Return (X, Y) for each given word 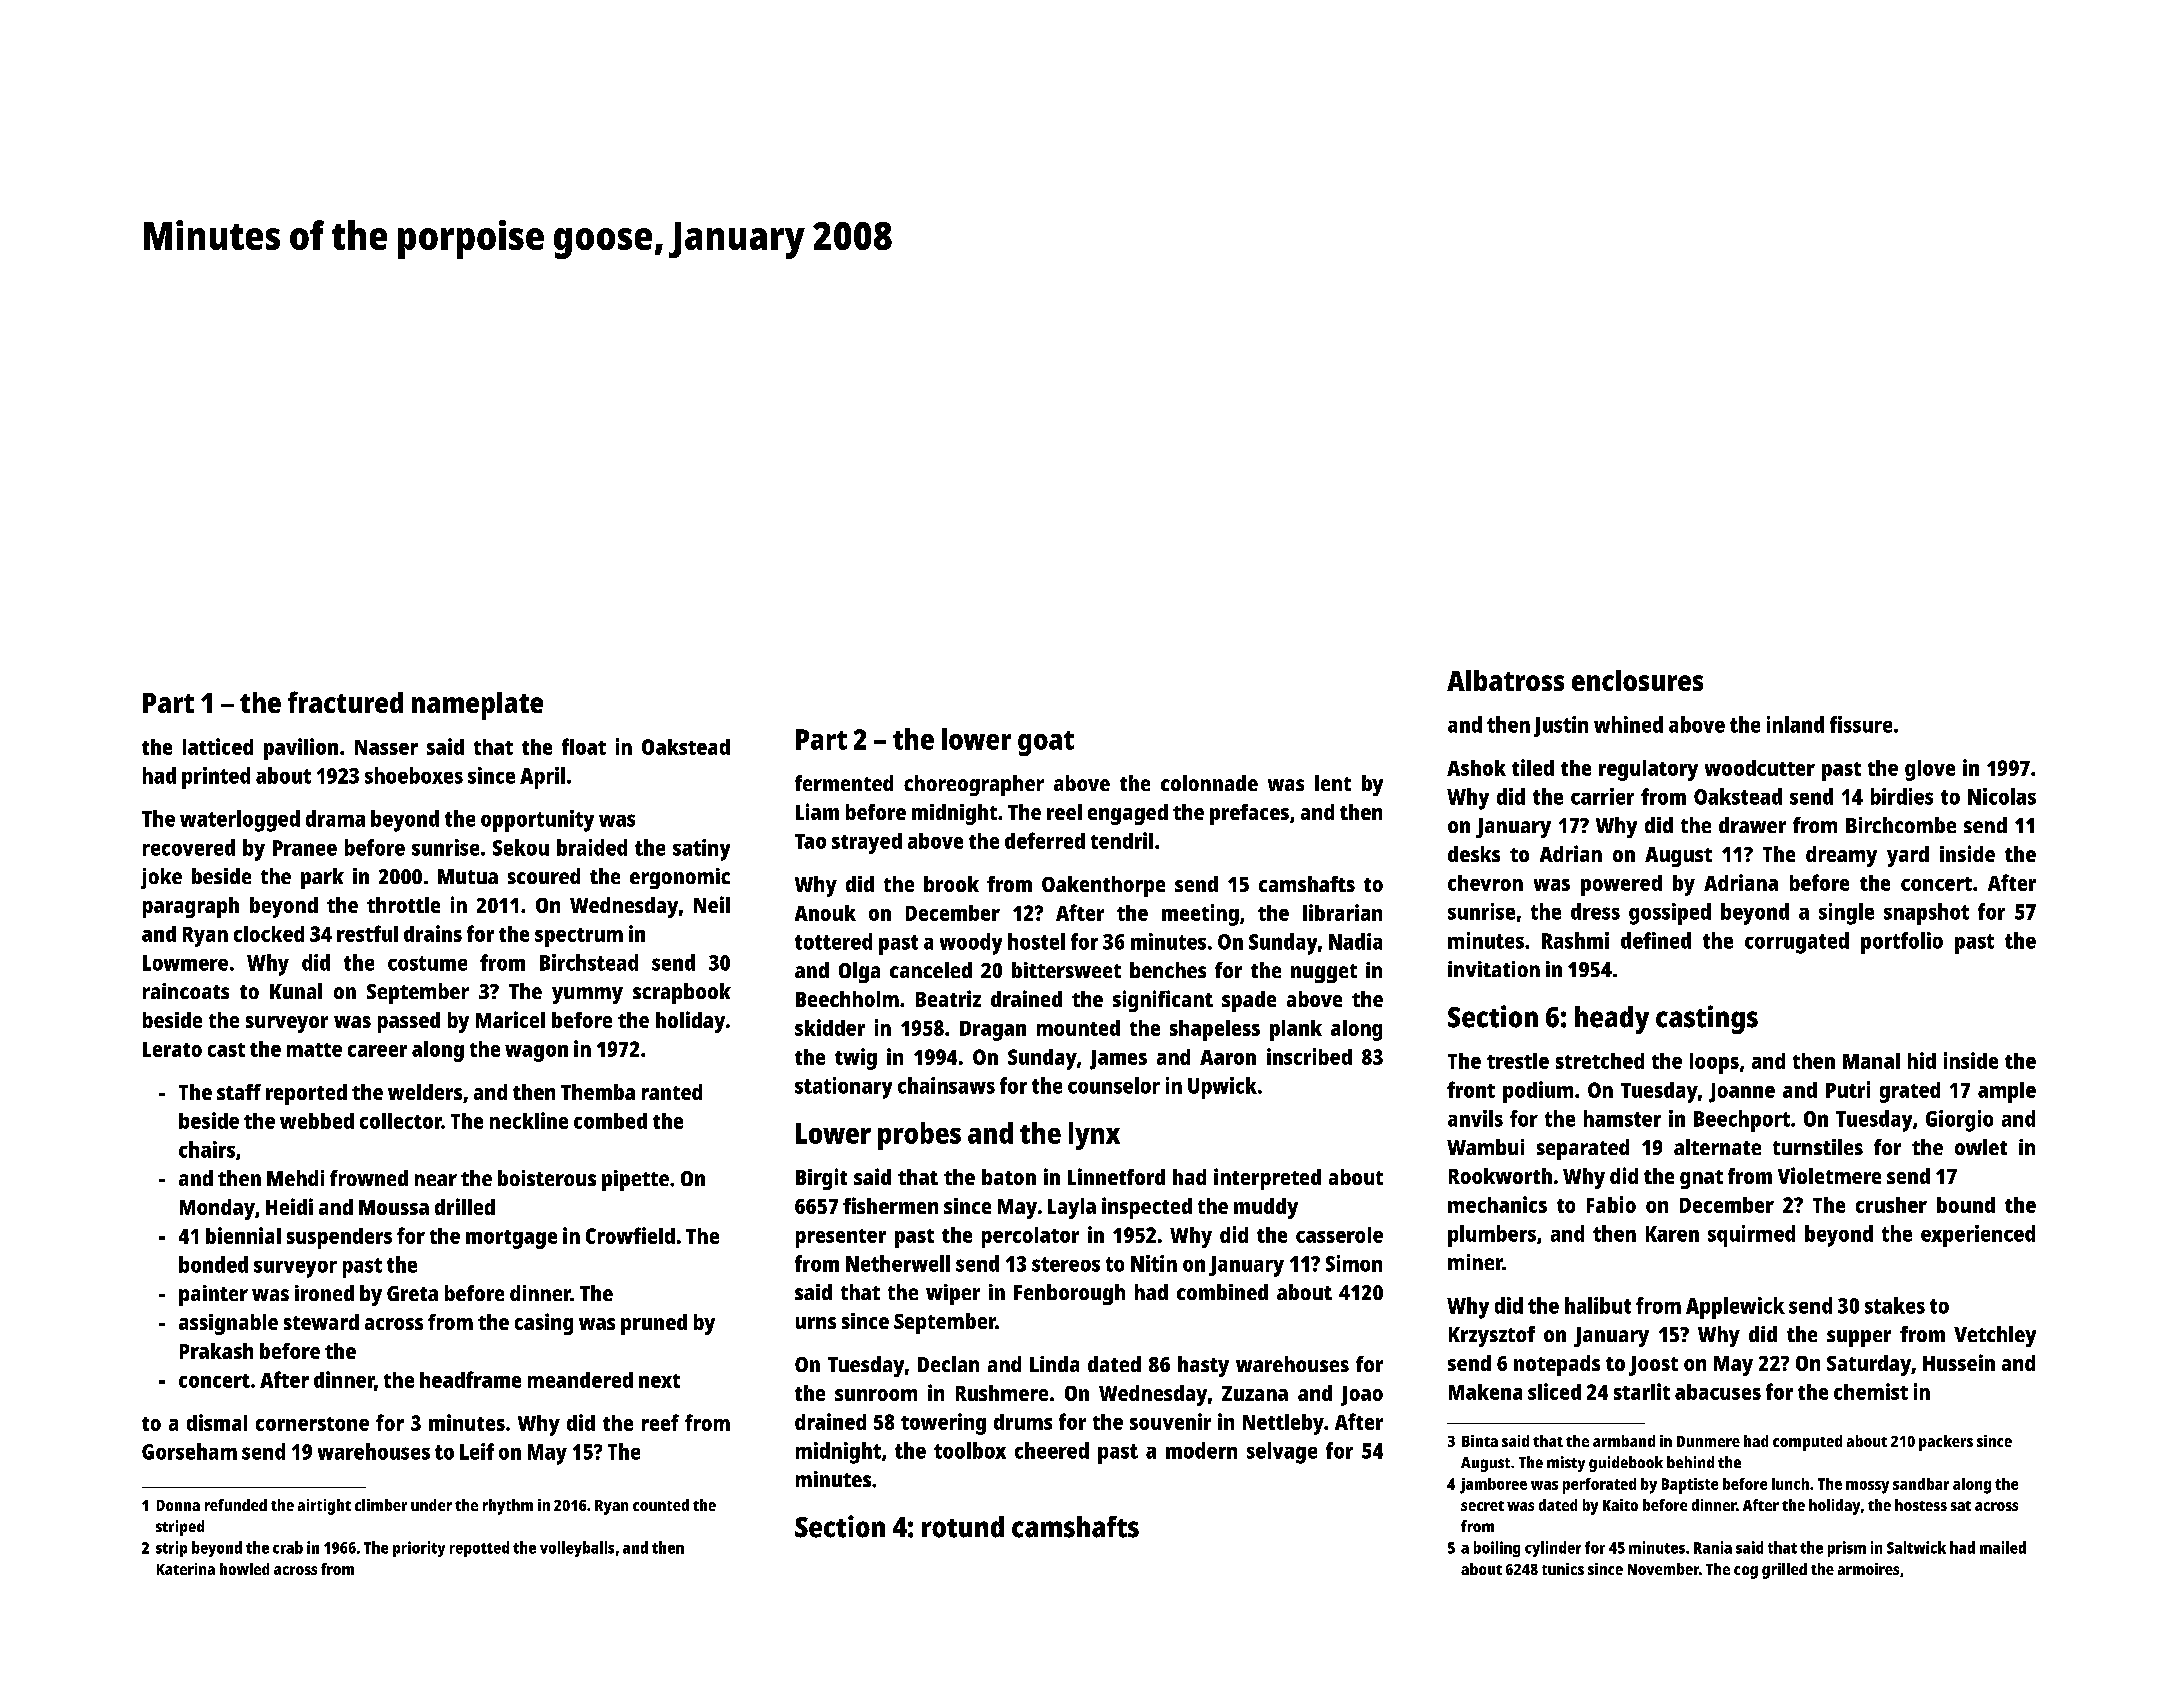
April (542, 778)
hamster (1622, 1118)
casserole (1339, 1235)
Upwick (1222, 1088)
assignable (228, 1324)
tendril (1122, 840)
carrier (1602, 796)
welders (425, 1092)
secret (1482, 1506)
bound (1966, 1205)
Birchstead (589, 962)
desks (1474, 854)
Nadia (1355, 941)
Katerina (186, 1569)
